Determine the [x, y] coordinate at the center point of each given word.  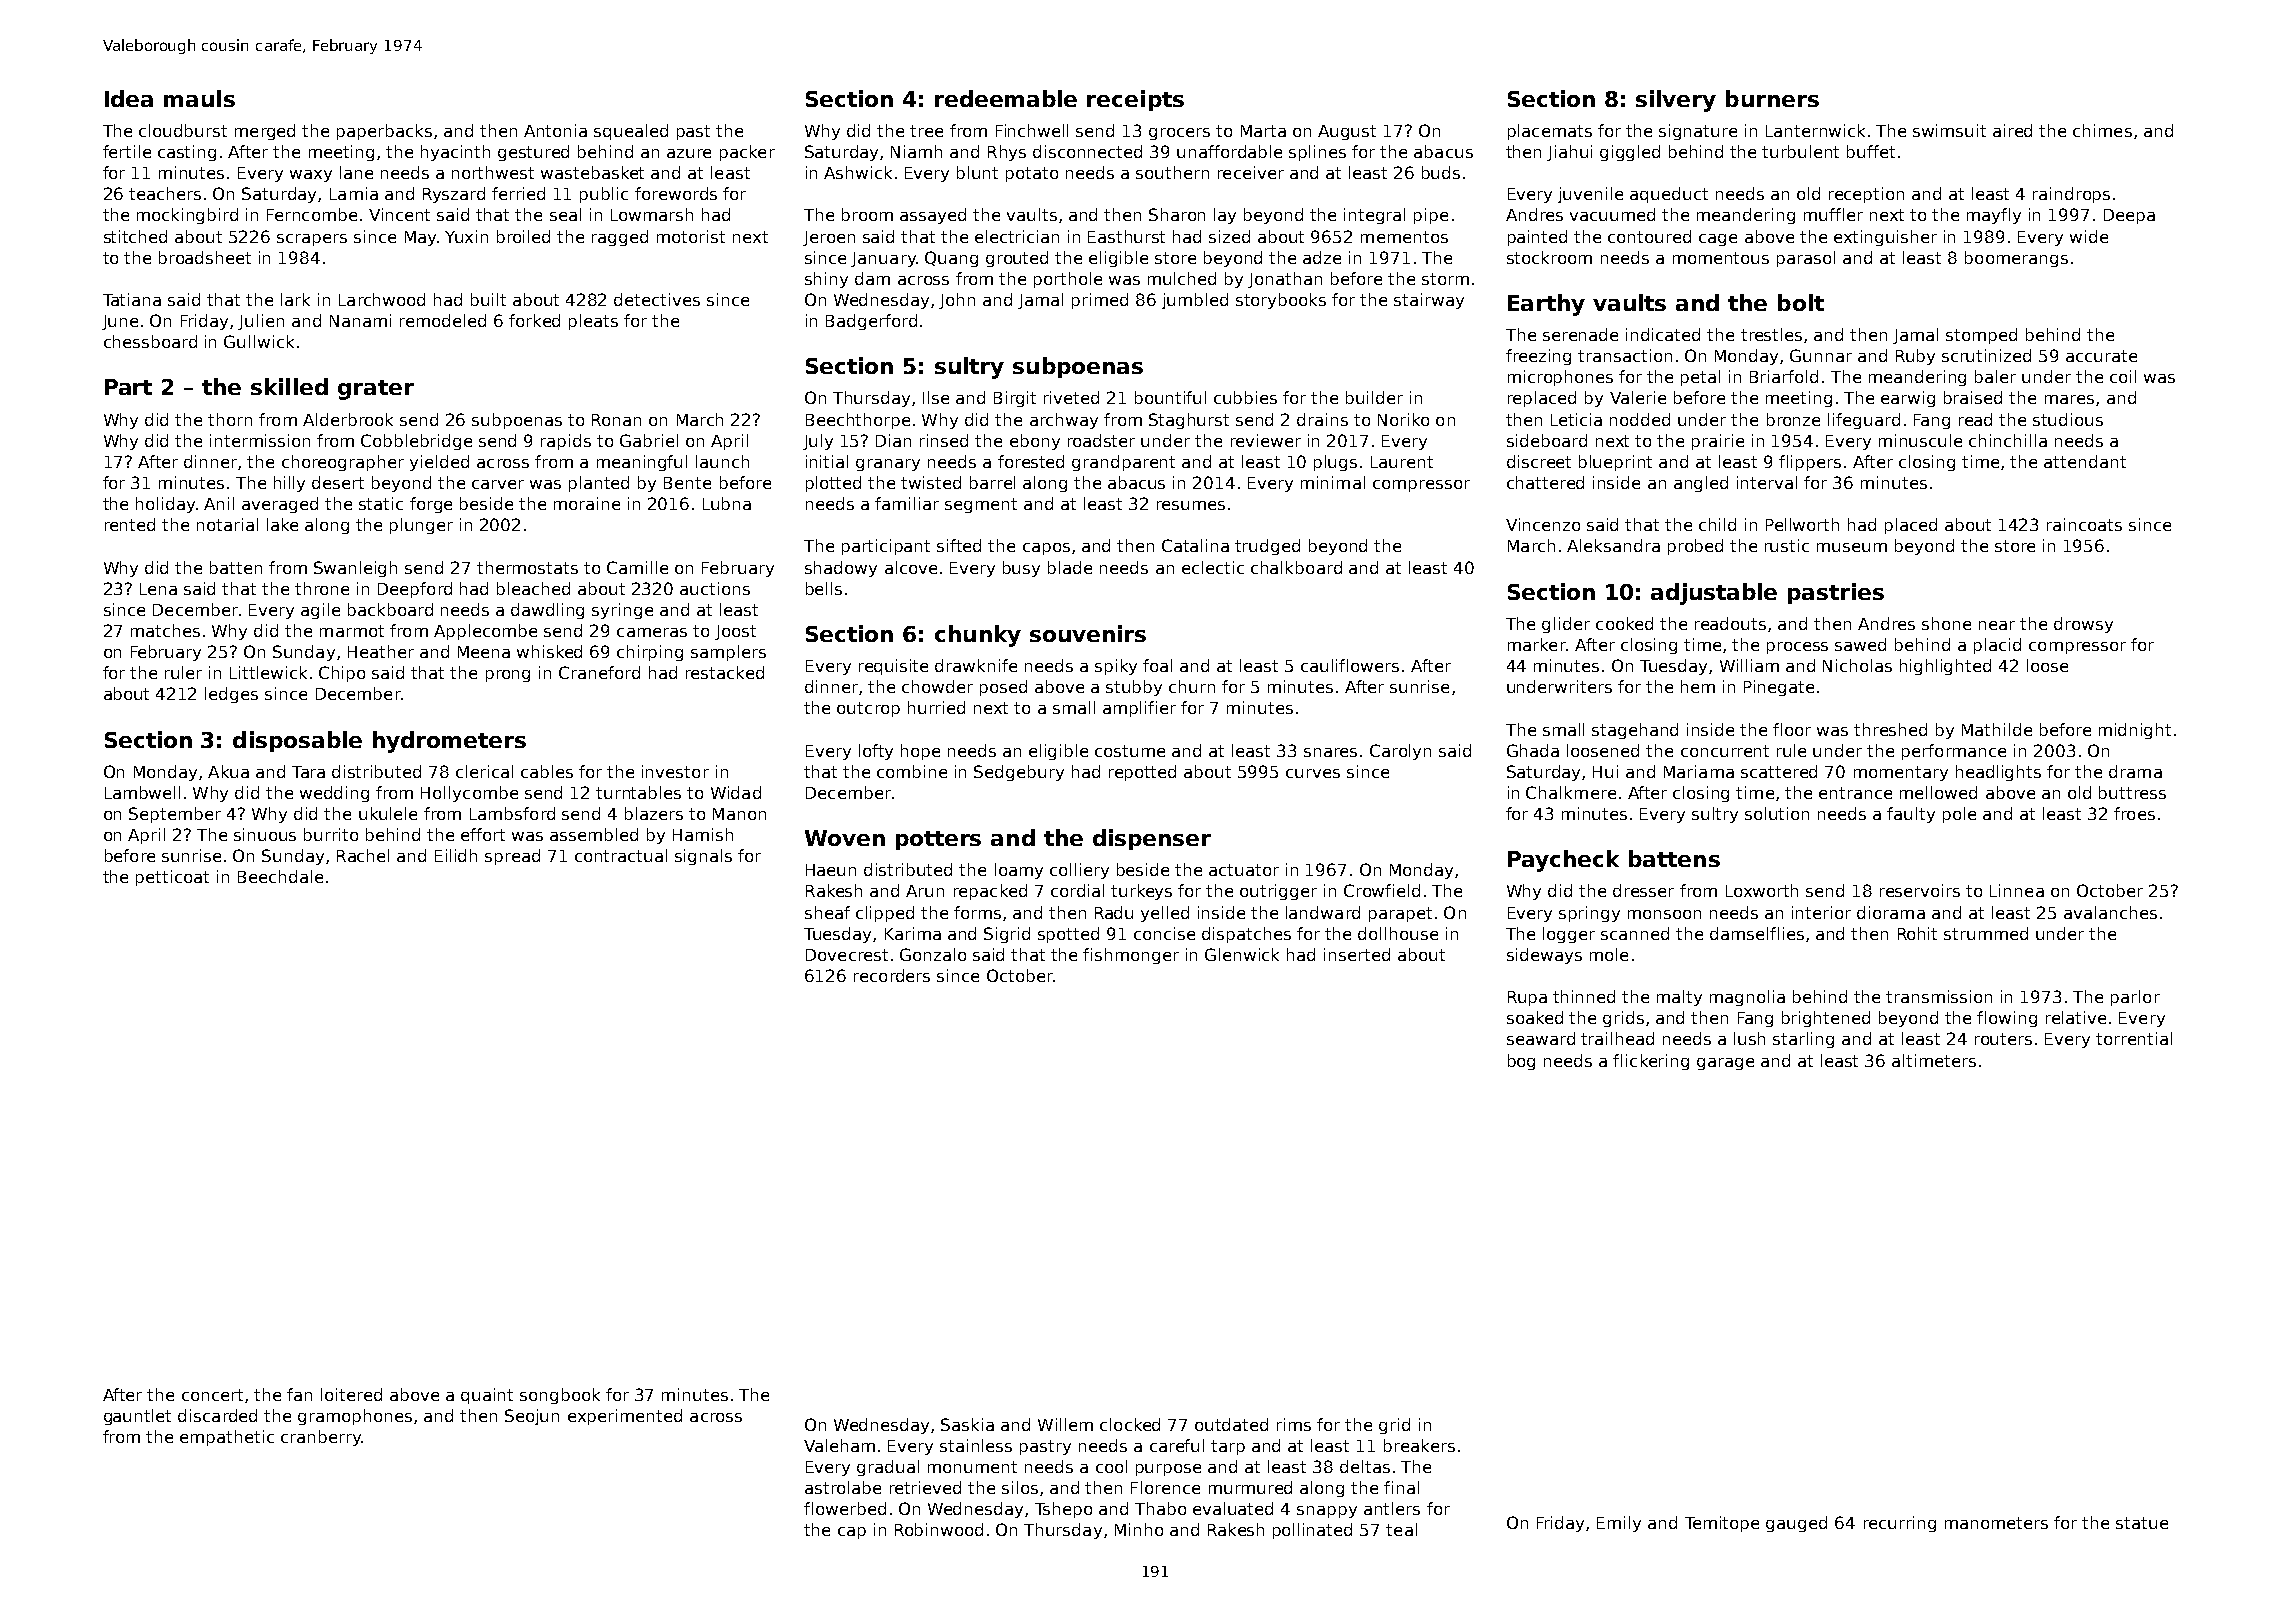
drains [1322, 419]
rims [1294, 1424]
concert [212, 1395]
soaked [1535, 1017]
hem [1698, 686]
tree [926, 131]
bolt [1801, 302]
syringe [622, 611]
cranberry [321, 1438]
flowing [2007, 1019]
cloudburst [183, 130]
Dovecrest [847, 955]
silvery [1676, 101]
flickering [1651, 1062]
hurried [936, 707]
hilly [289, 484]
